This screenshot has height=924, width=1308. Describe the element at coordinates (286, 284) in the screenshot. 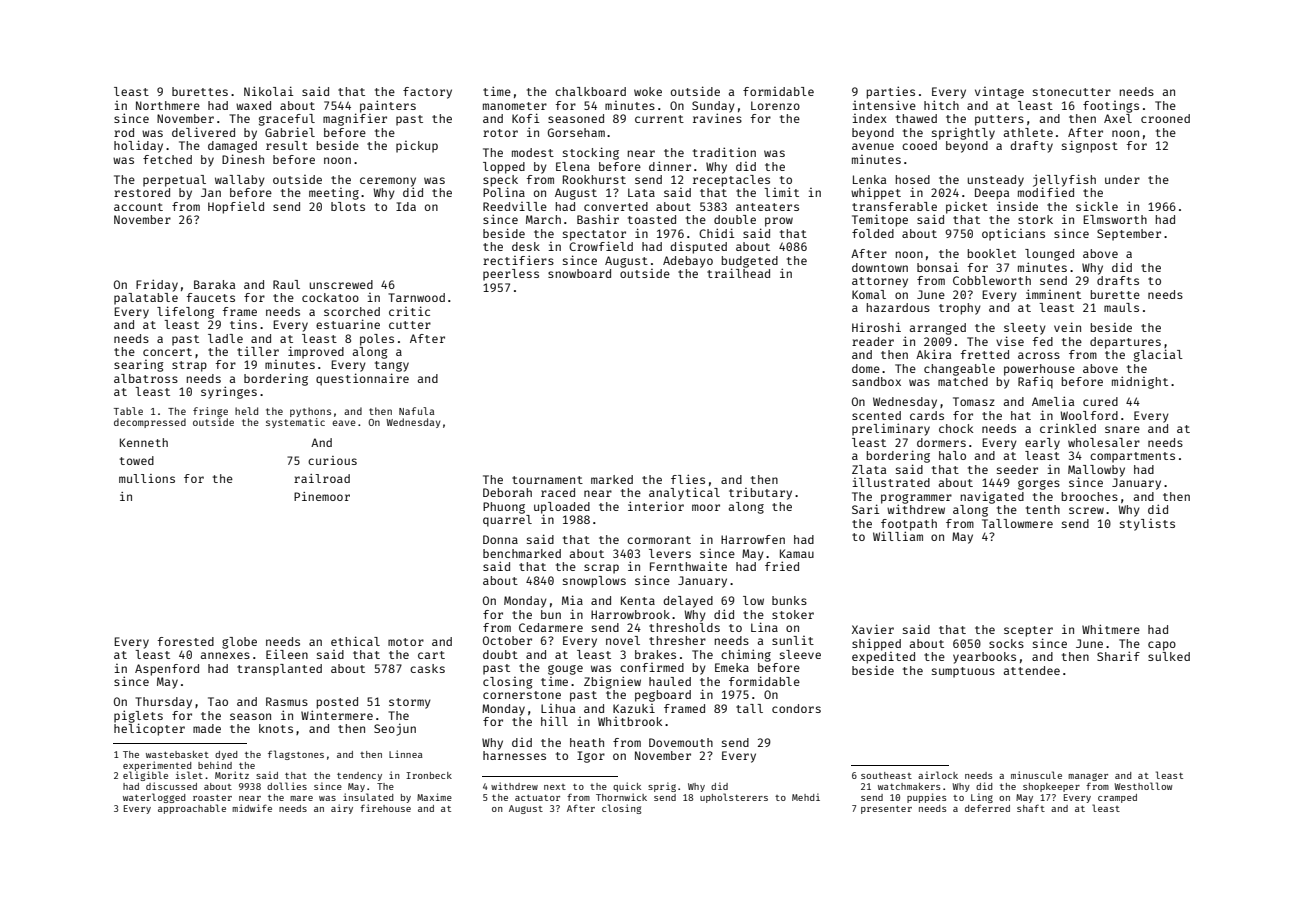

I see `Raul` at that location.
